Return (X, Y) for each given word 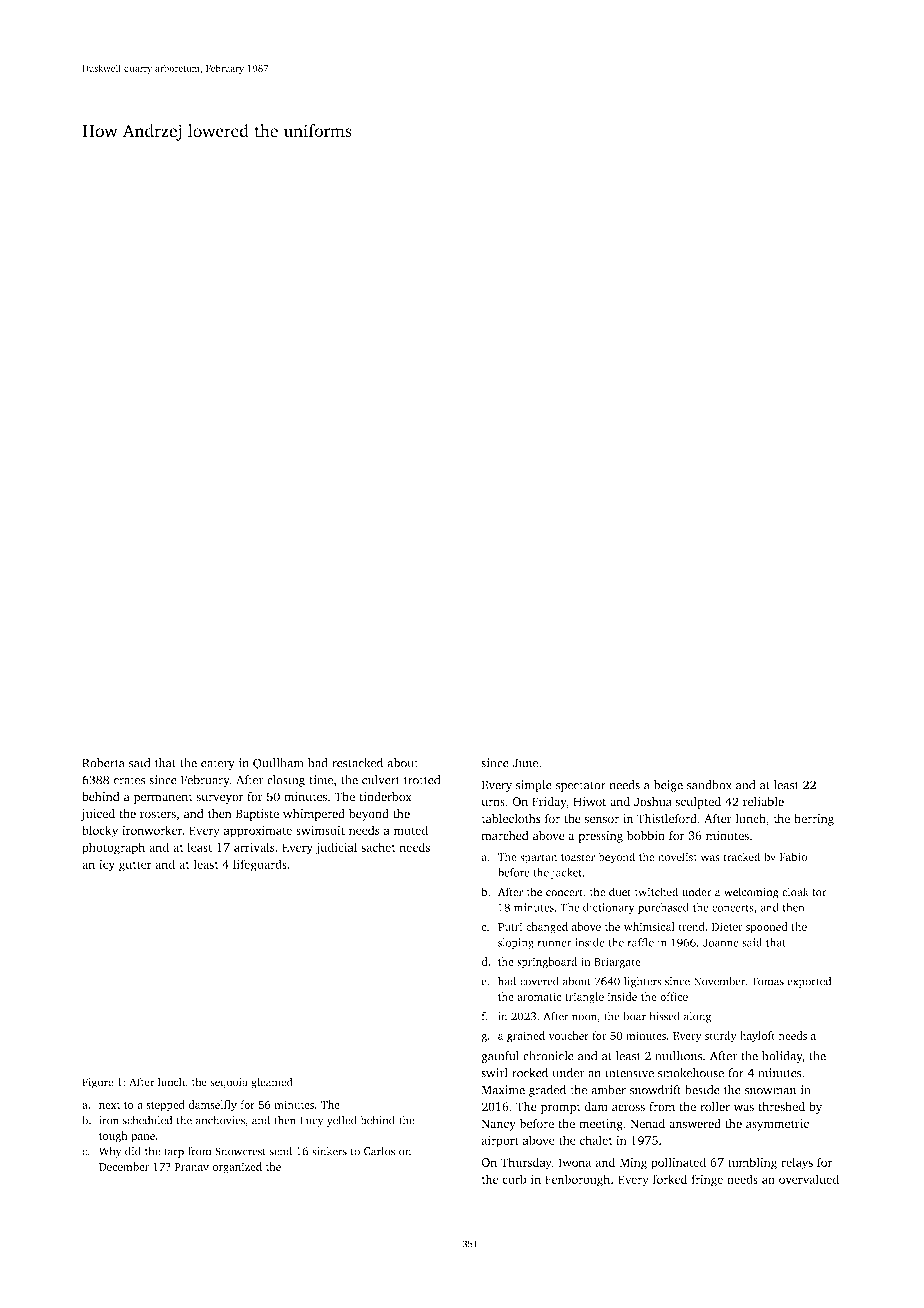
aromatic (539, 996)
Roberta (103, 763)
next (109, 1105)
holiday (782, 1057)
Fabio (793, 857)
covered (539, 981)
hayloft (757, 1036)
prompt (561, 1108)
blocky (100, 831)
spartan (538, 859)
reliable (763, 801)
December (124, 1166)
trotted (422, 780)
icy (107, 866)
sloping (516, 943)
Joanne (721, 942)
